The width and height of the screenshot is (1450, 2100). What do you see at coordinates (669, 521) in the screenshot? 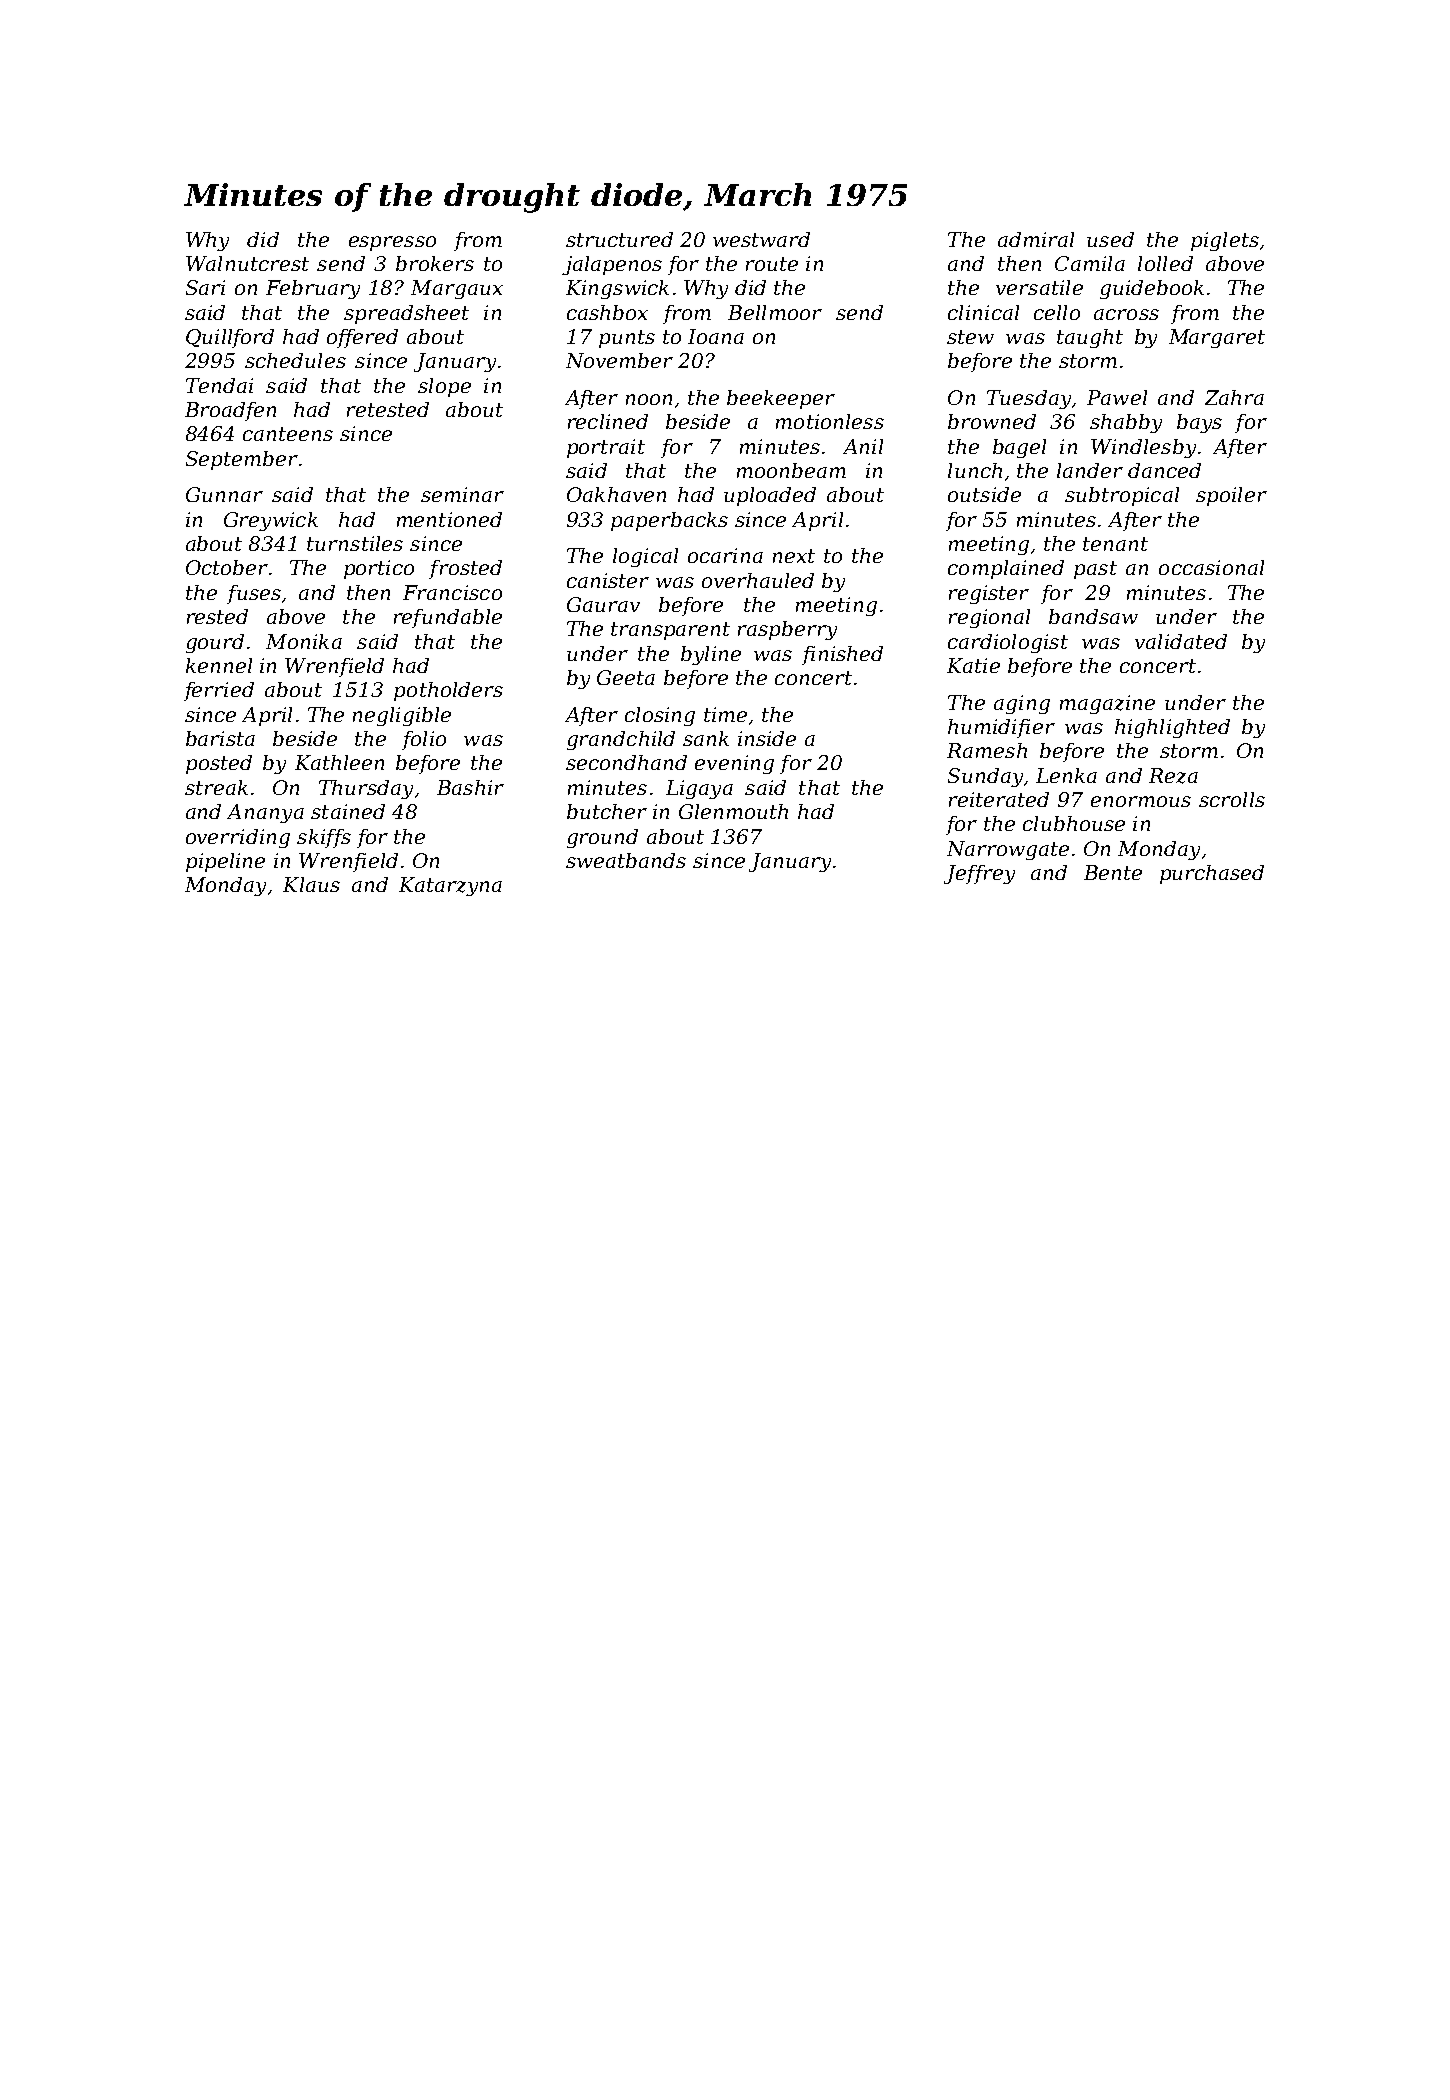
I see `paperbacks` at bounding box center [669, 521].
